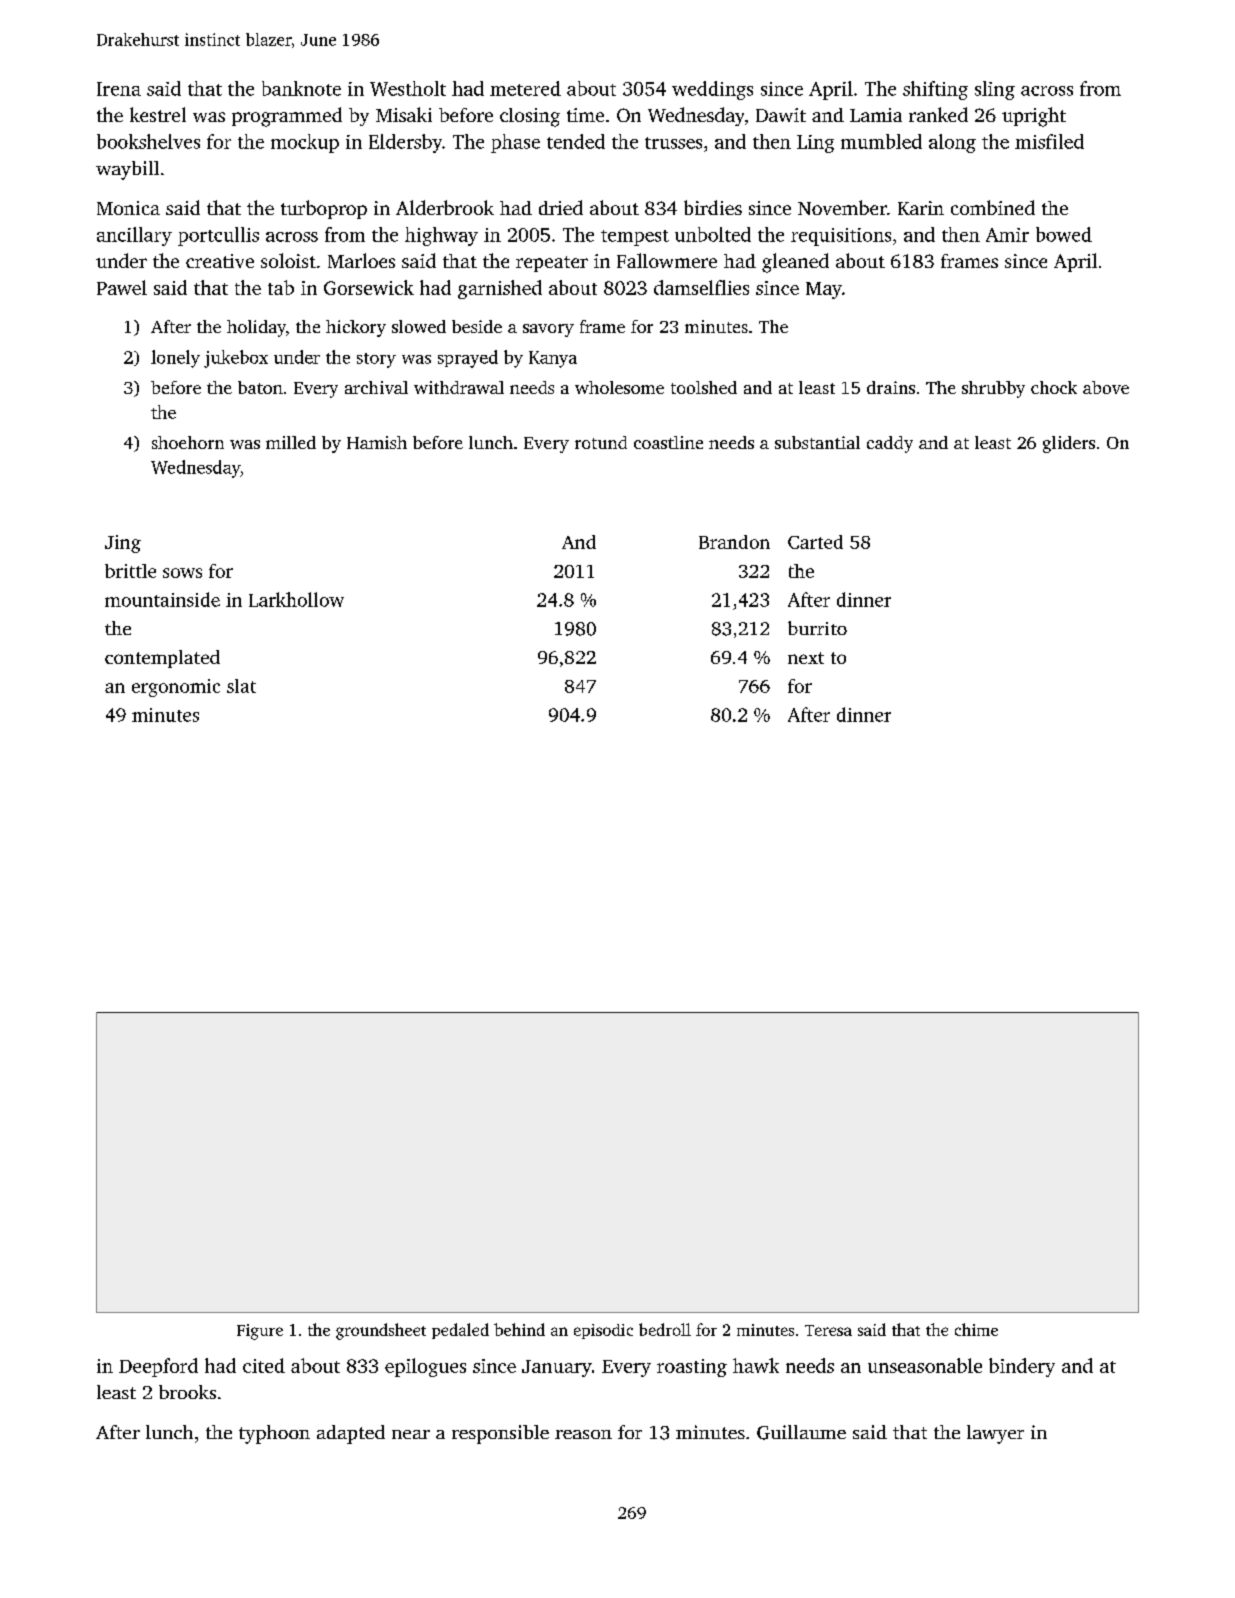 The width and height of the page is (1235, 1598). Describe the element at coordinates (381, 1331) in the page. I see `groundsheet` at that location.
